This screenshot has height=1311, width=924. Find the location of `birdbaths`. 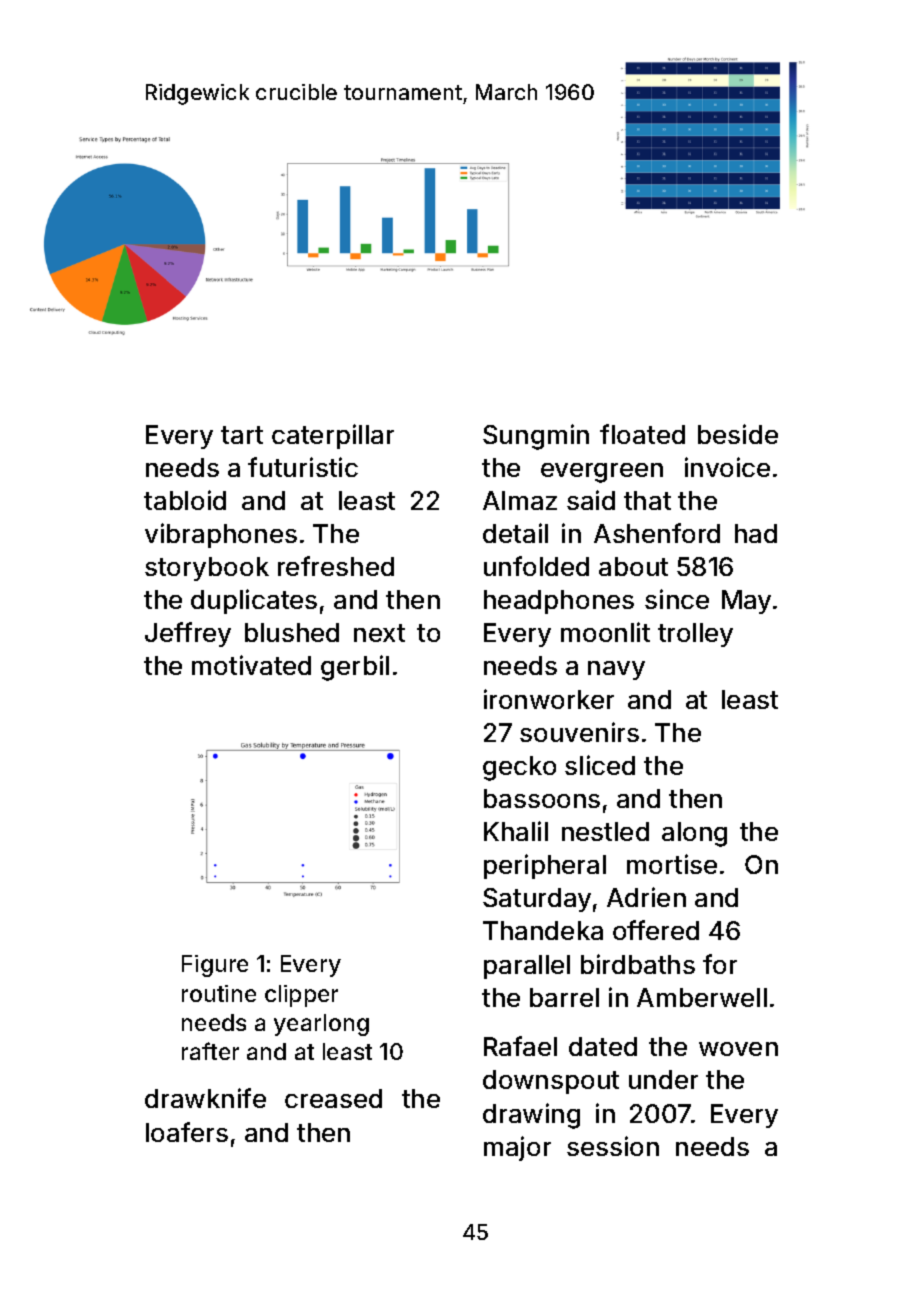

birdbaths is located at coordinates (638, 964).
